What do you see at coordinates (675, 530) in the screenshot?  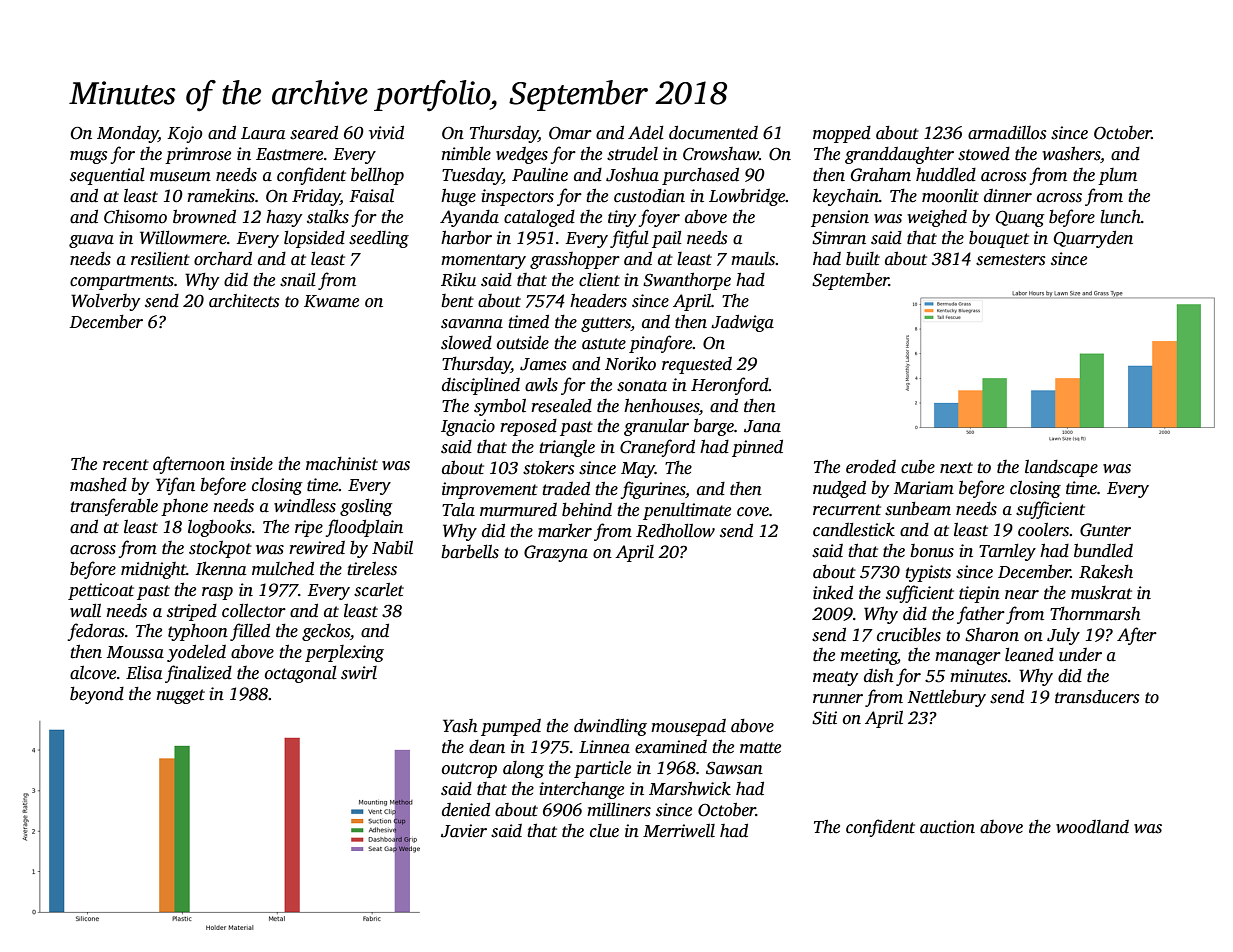 I see `Redhollow` at bounding box center [675, 530].
